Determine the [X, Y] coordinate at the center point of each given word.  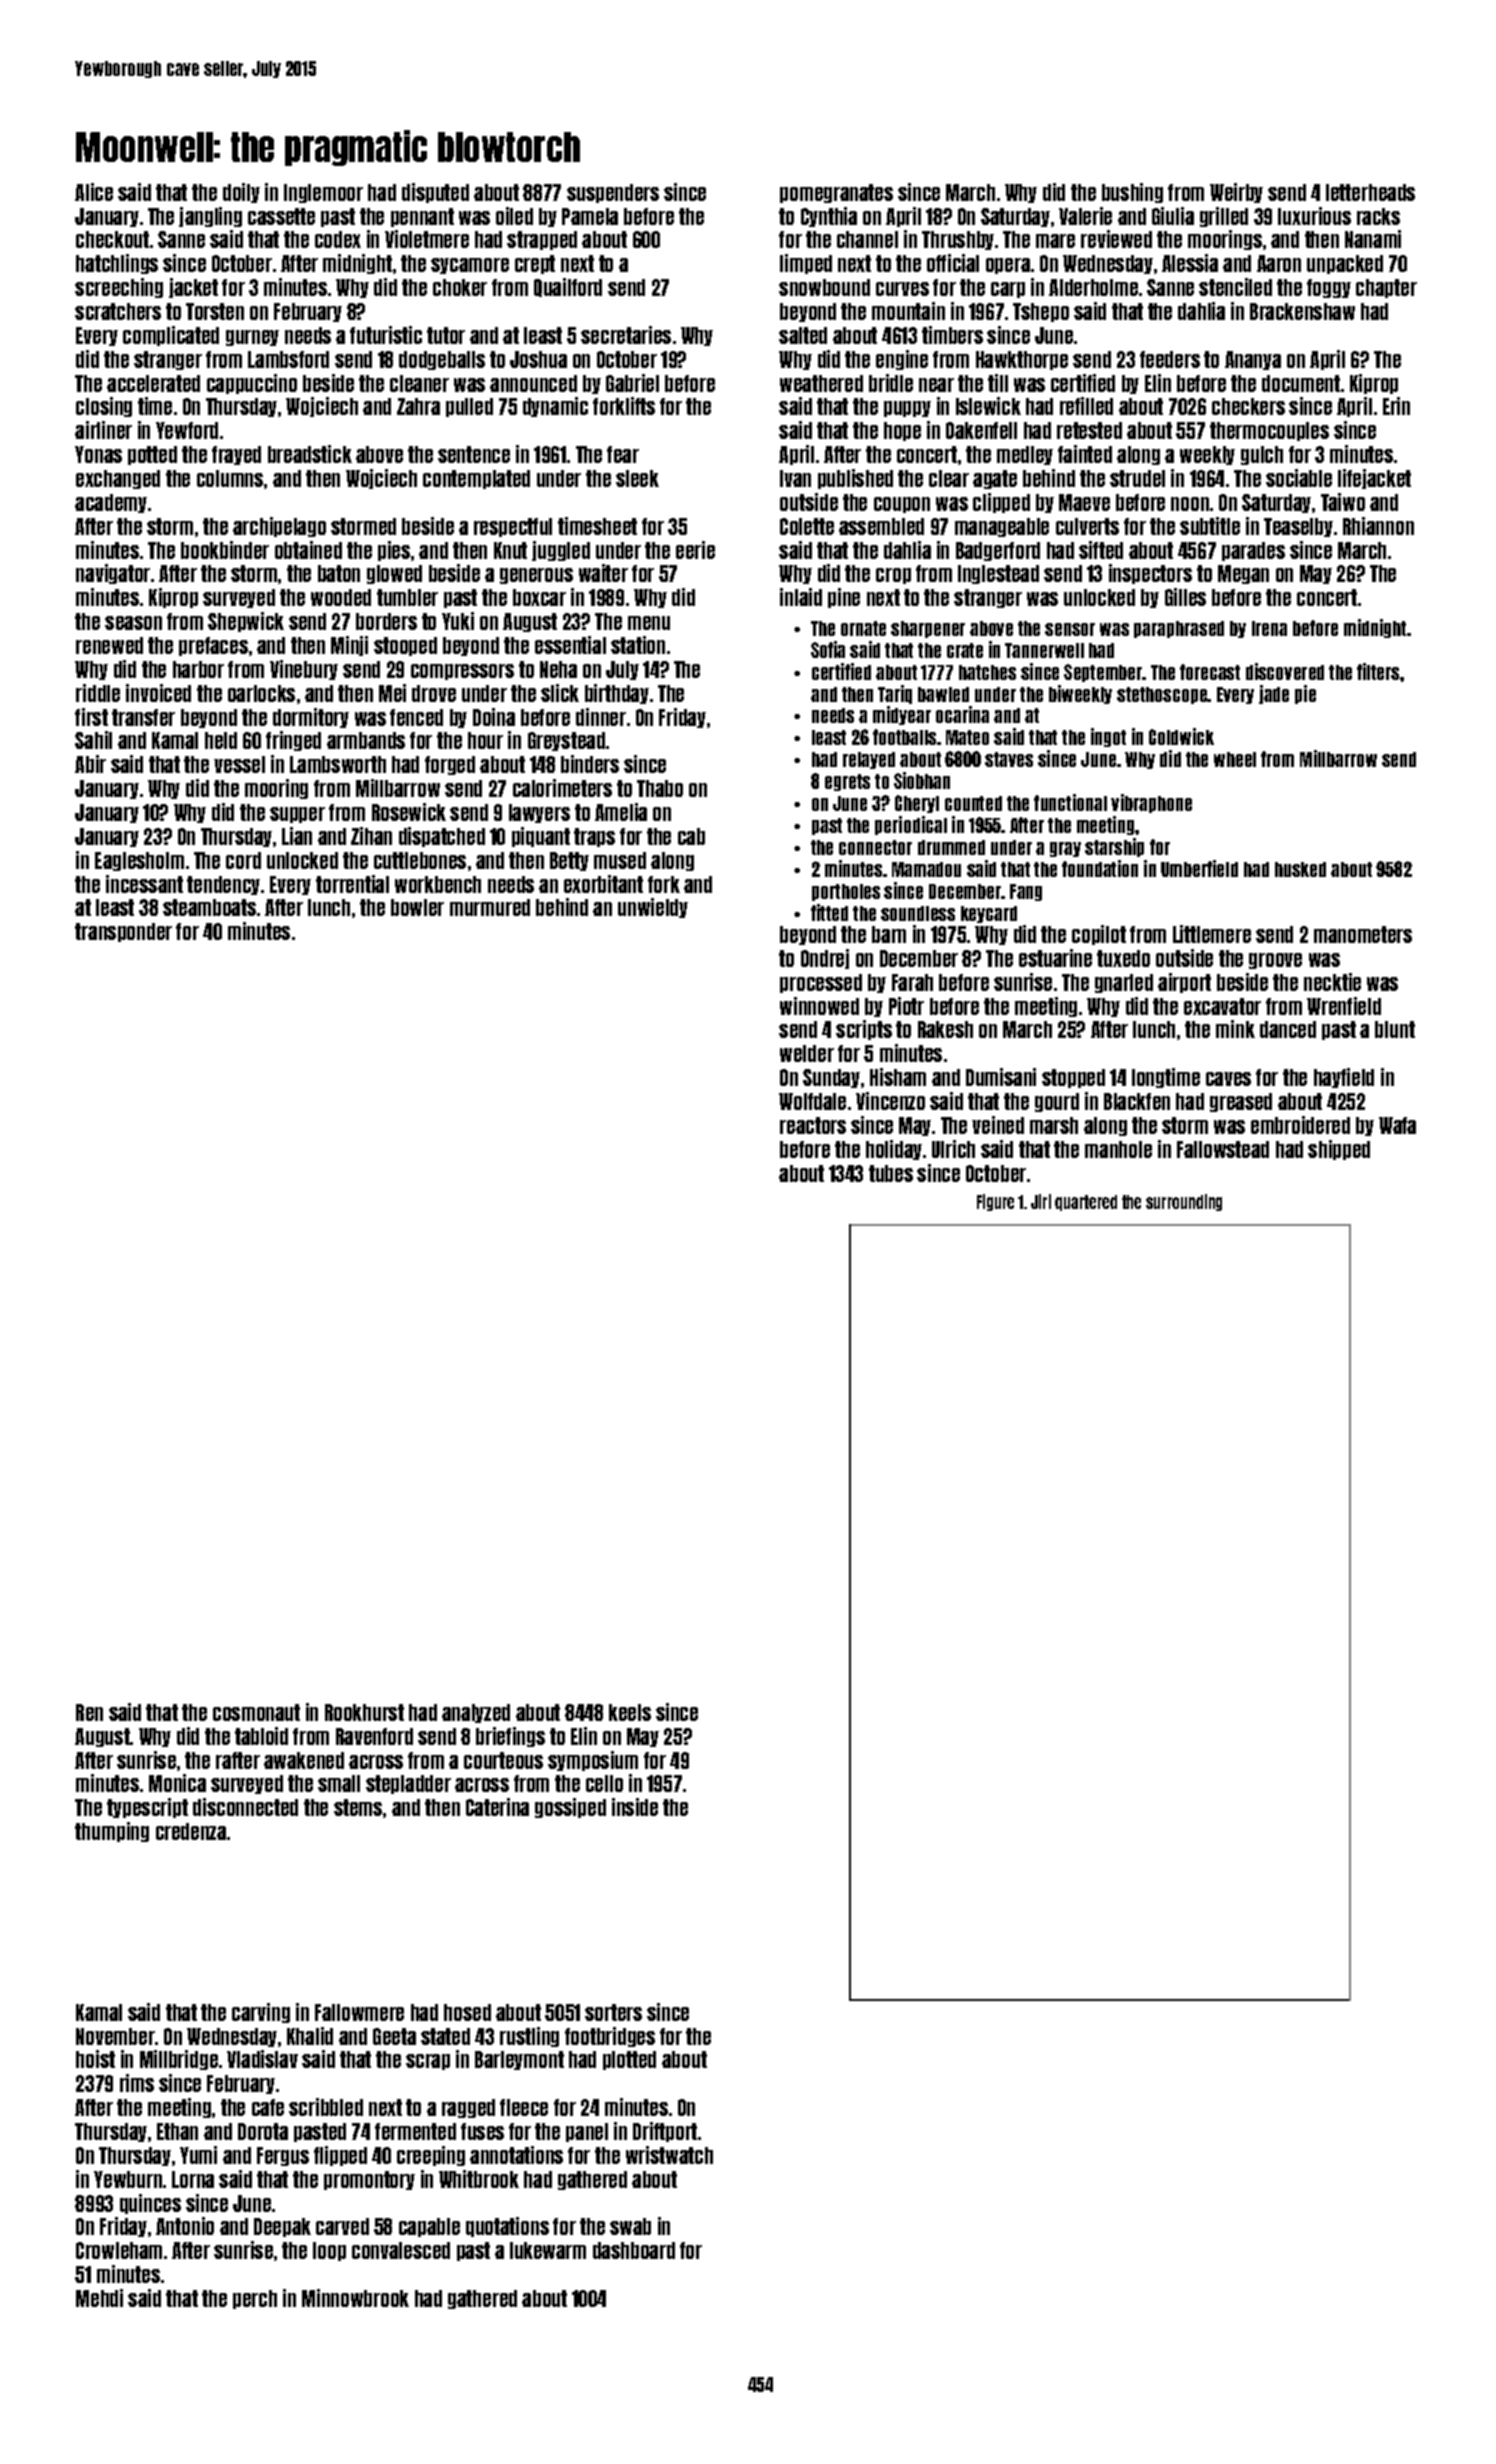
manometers [1363, 934]
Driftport [665, 2132]
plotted [629, 2060]
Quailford [568, 287]
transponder [123, 932]
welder [807, 1053]
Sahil [93, 740]
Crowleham [119, 2250]
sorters [613, 2012]
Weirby [1236, 193]
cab [691, 836]
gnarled [1124, 983]
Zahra [418, 406]
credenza [191, 1831]
